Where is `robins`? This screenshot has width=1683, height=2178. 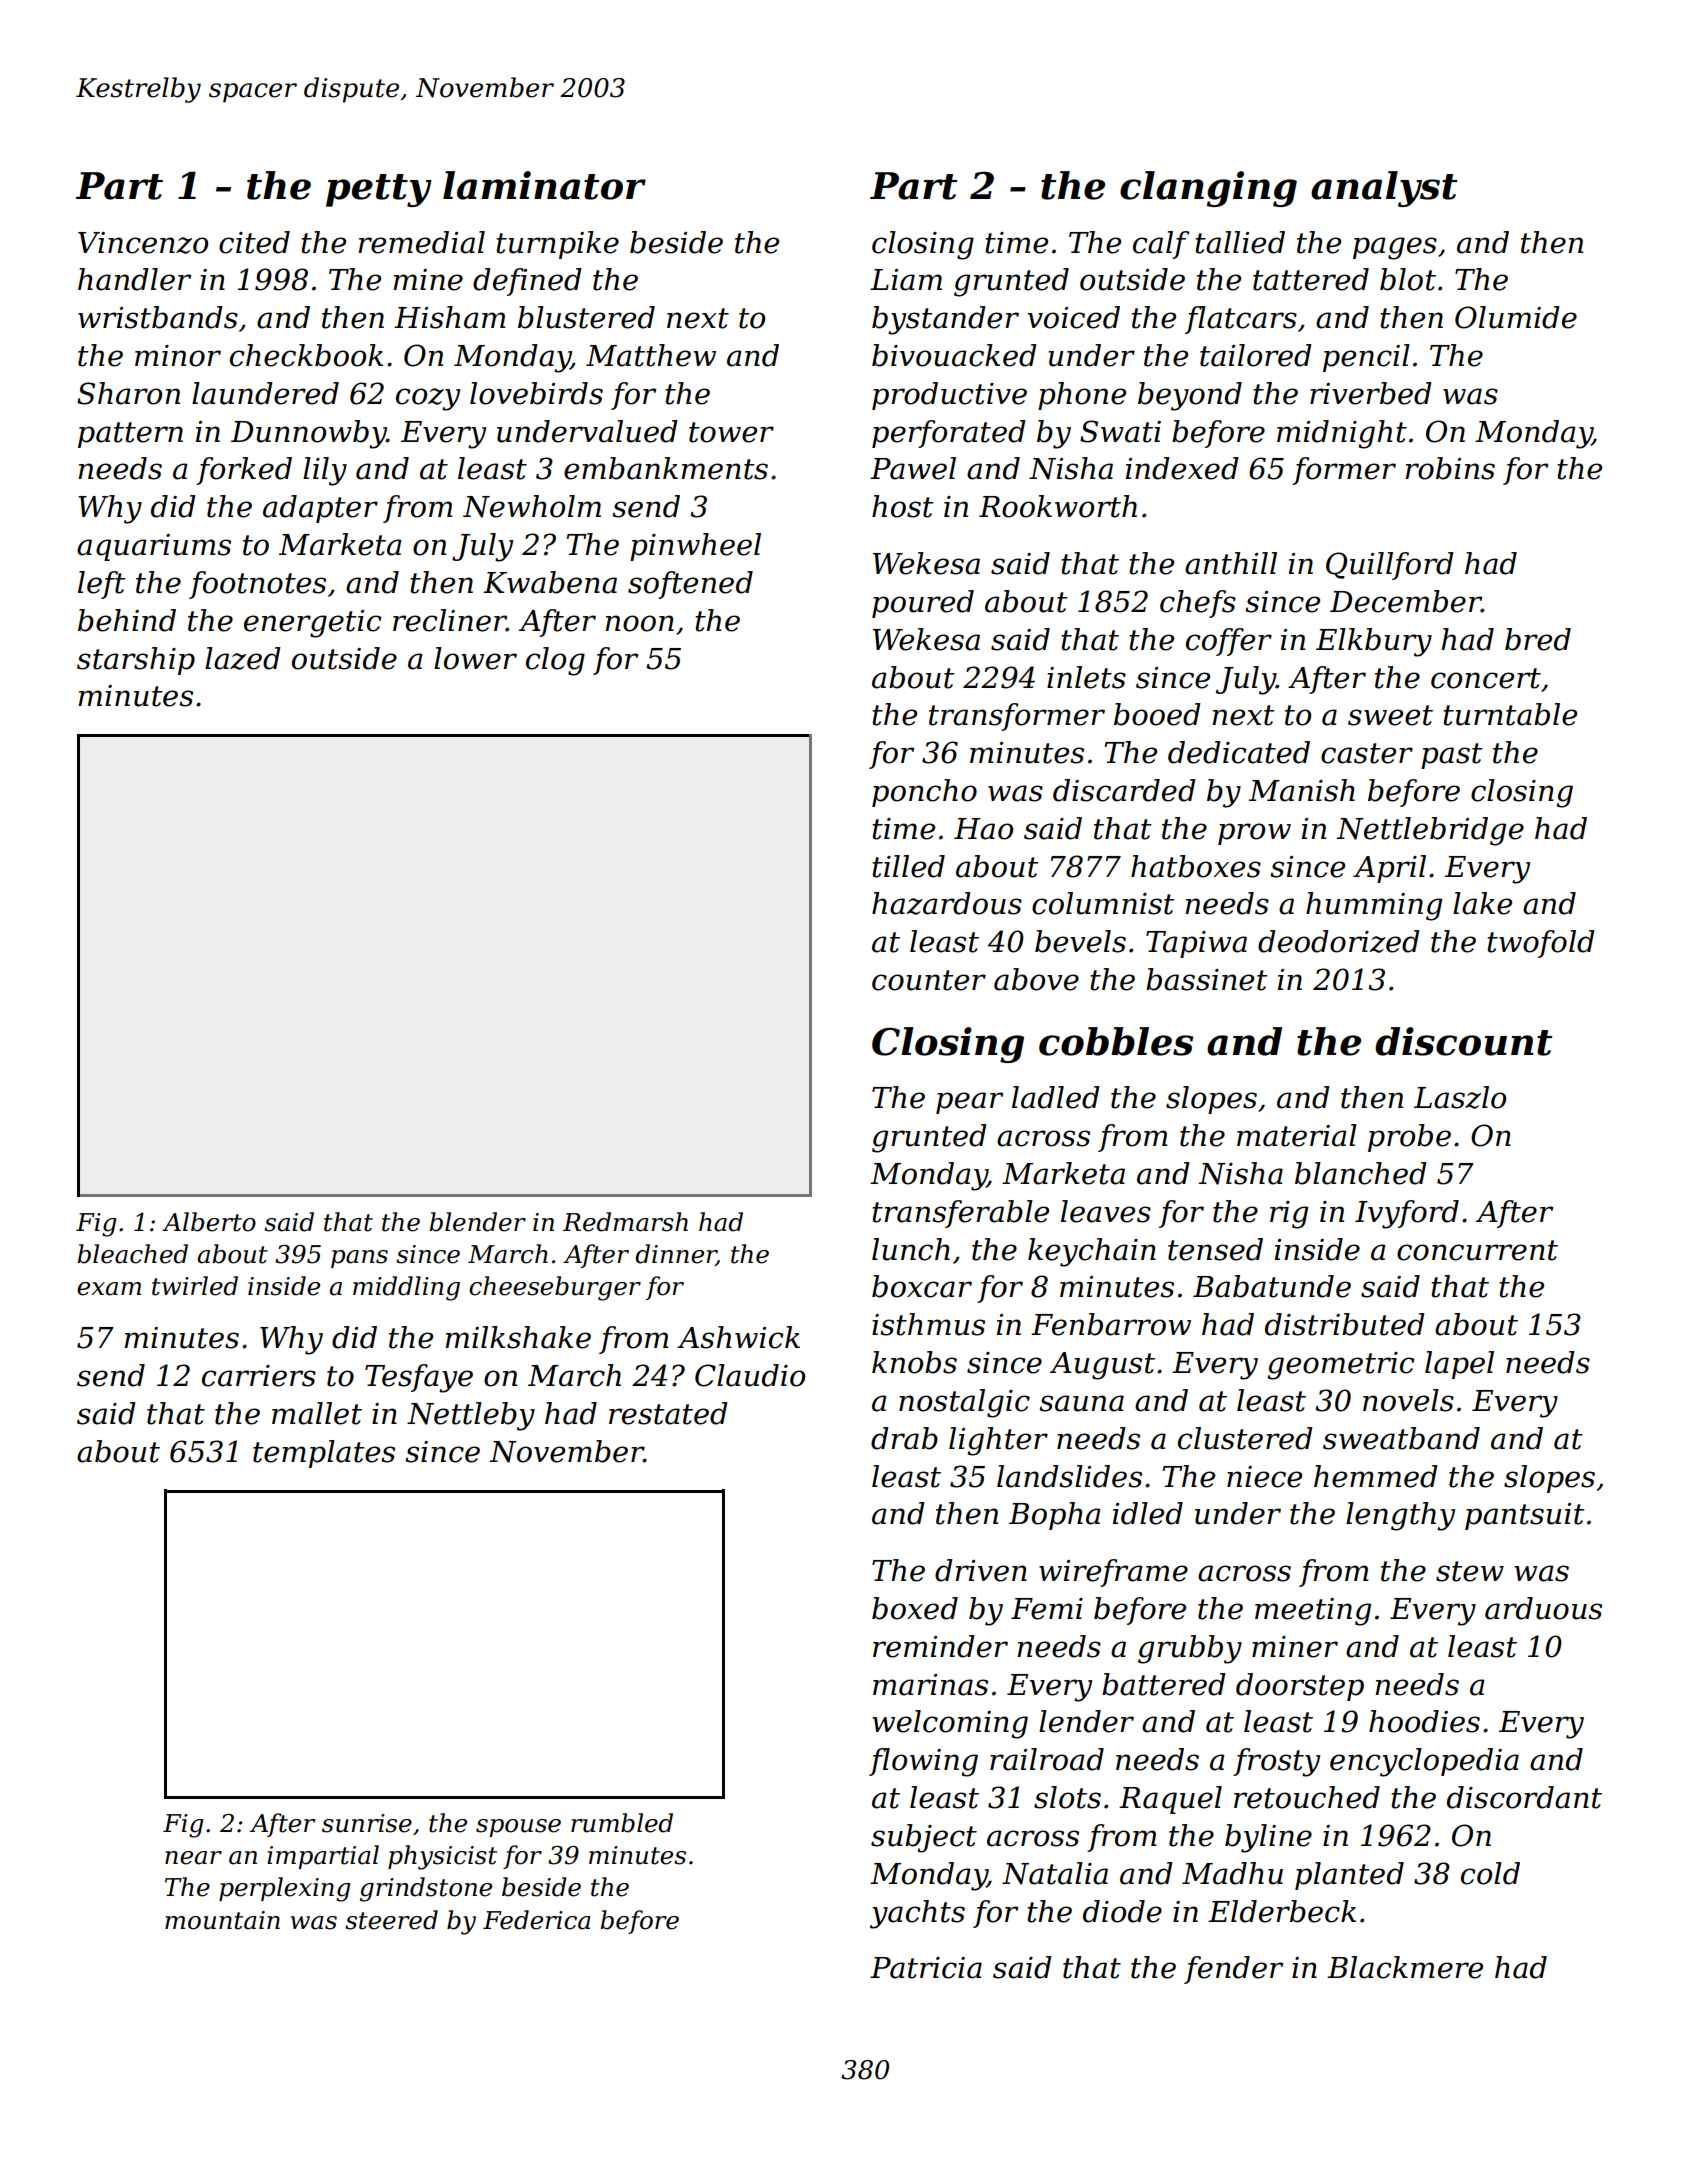
robins is located at coordinates (1450, 468).
